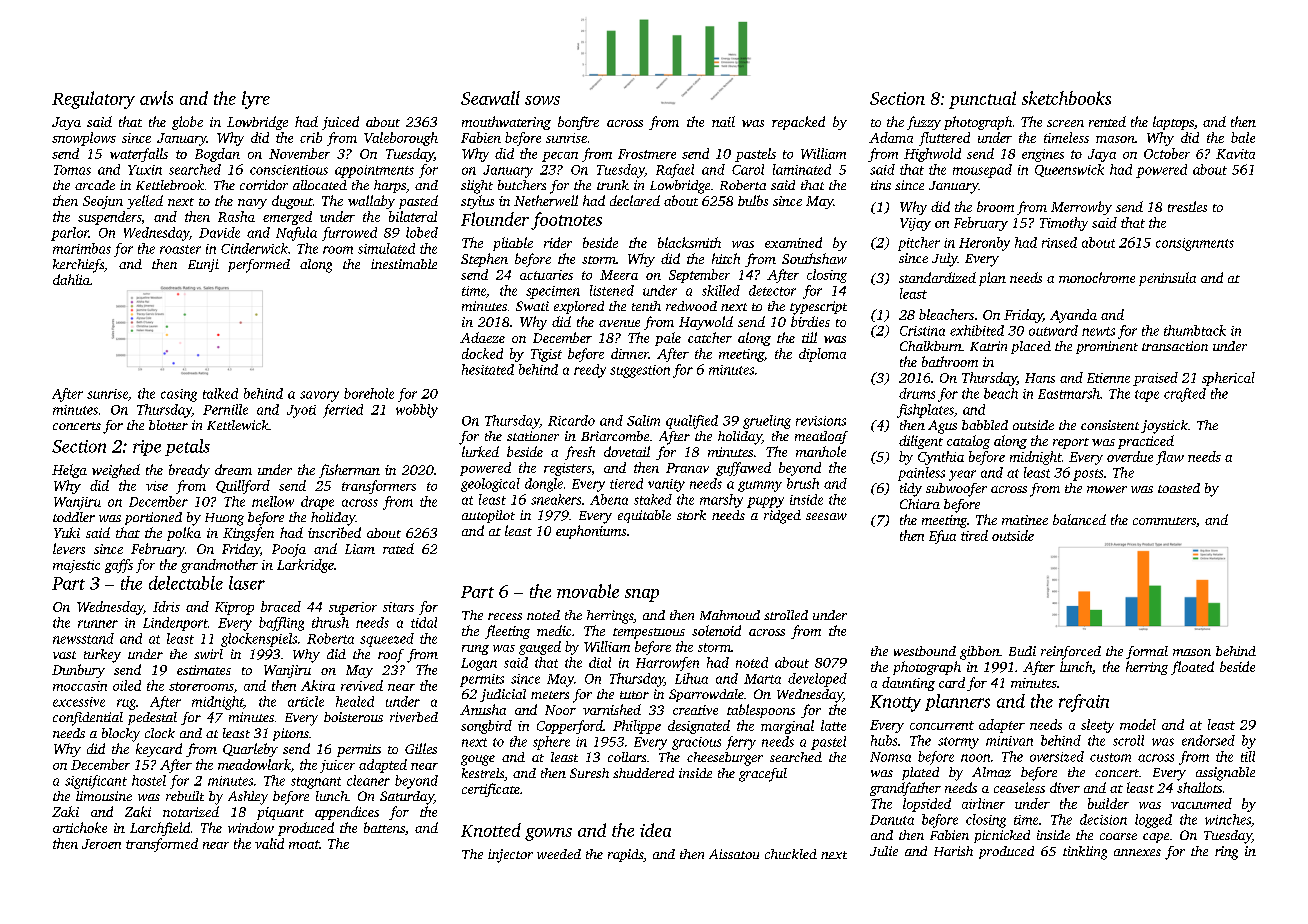  Describe the element at coordinates (256, 100) in the screenshot. I see `lyre` at that location.
